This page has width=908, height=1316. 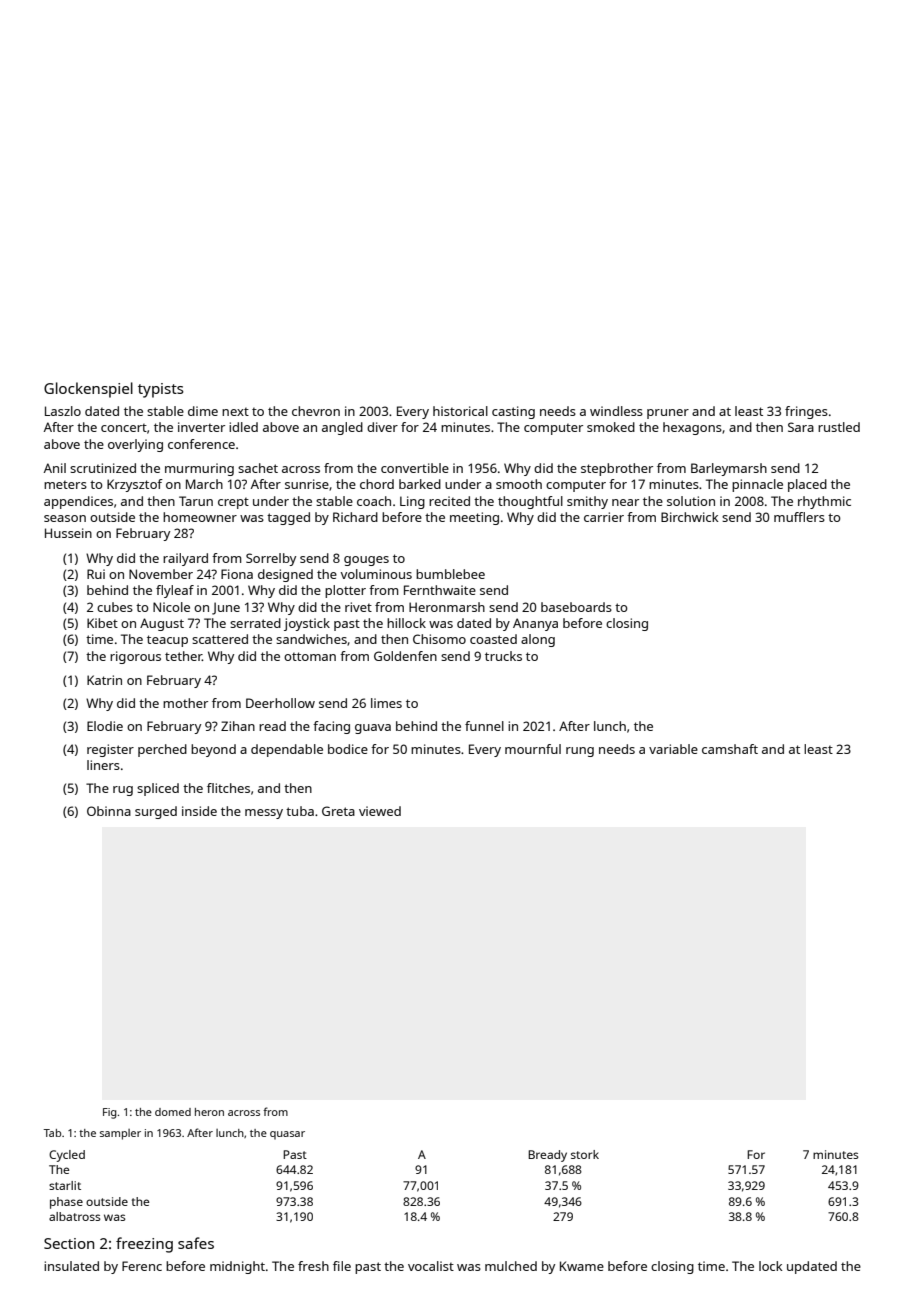 I want to click on camshaft, so click(x=730, y=749).
